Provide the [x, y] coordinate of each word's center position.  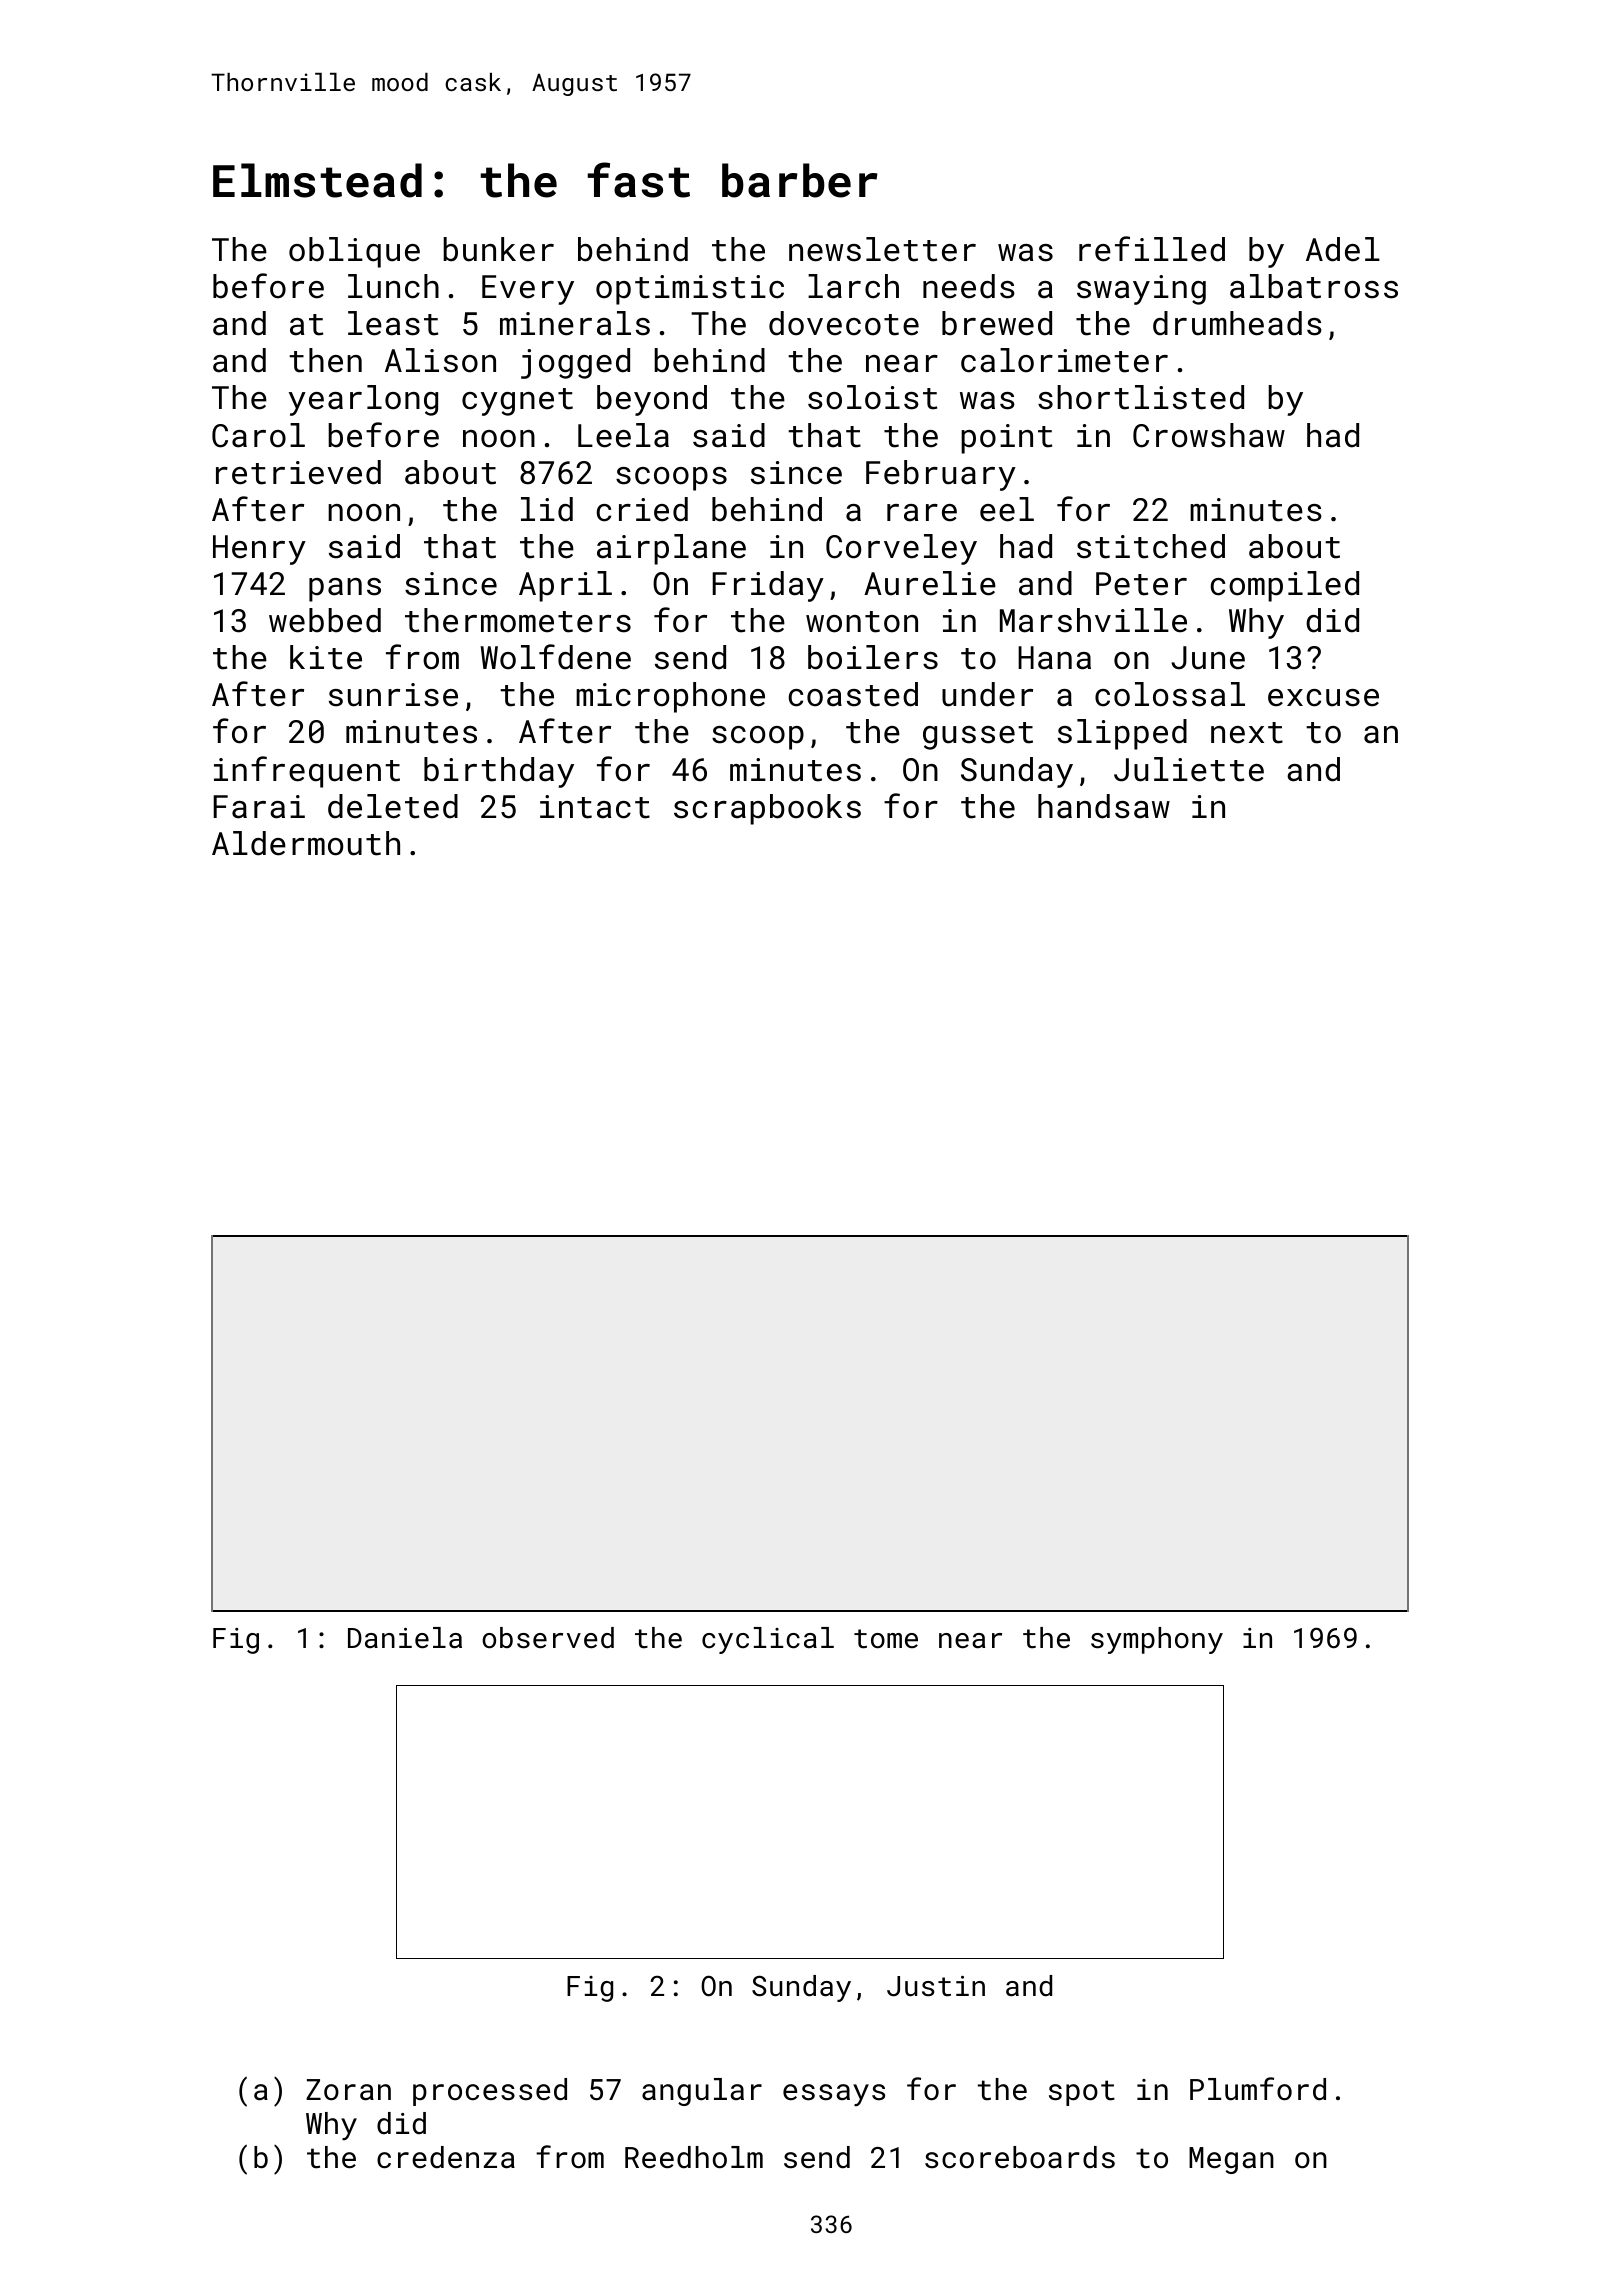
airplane [671, 549]
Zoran [348, 2090]
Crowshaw [1209, 435]
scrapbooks [767, 809]
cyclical [768, 1640]
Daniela [405, 1638]
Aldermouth [306, 843]
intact [595, 807]
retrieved [298, 472]
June [1208, 658]
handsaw [1104, 806]
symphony [1157, 1640]
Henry [259, 550]
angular [702, 2092]
